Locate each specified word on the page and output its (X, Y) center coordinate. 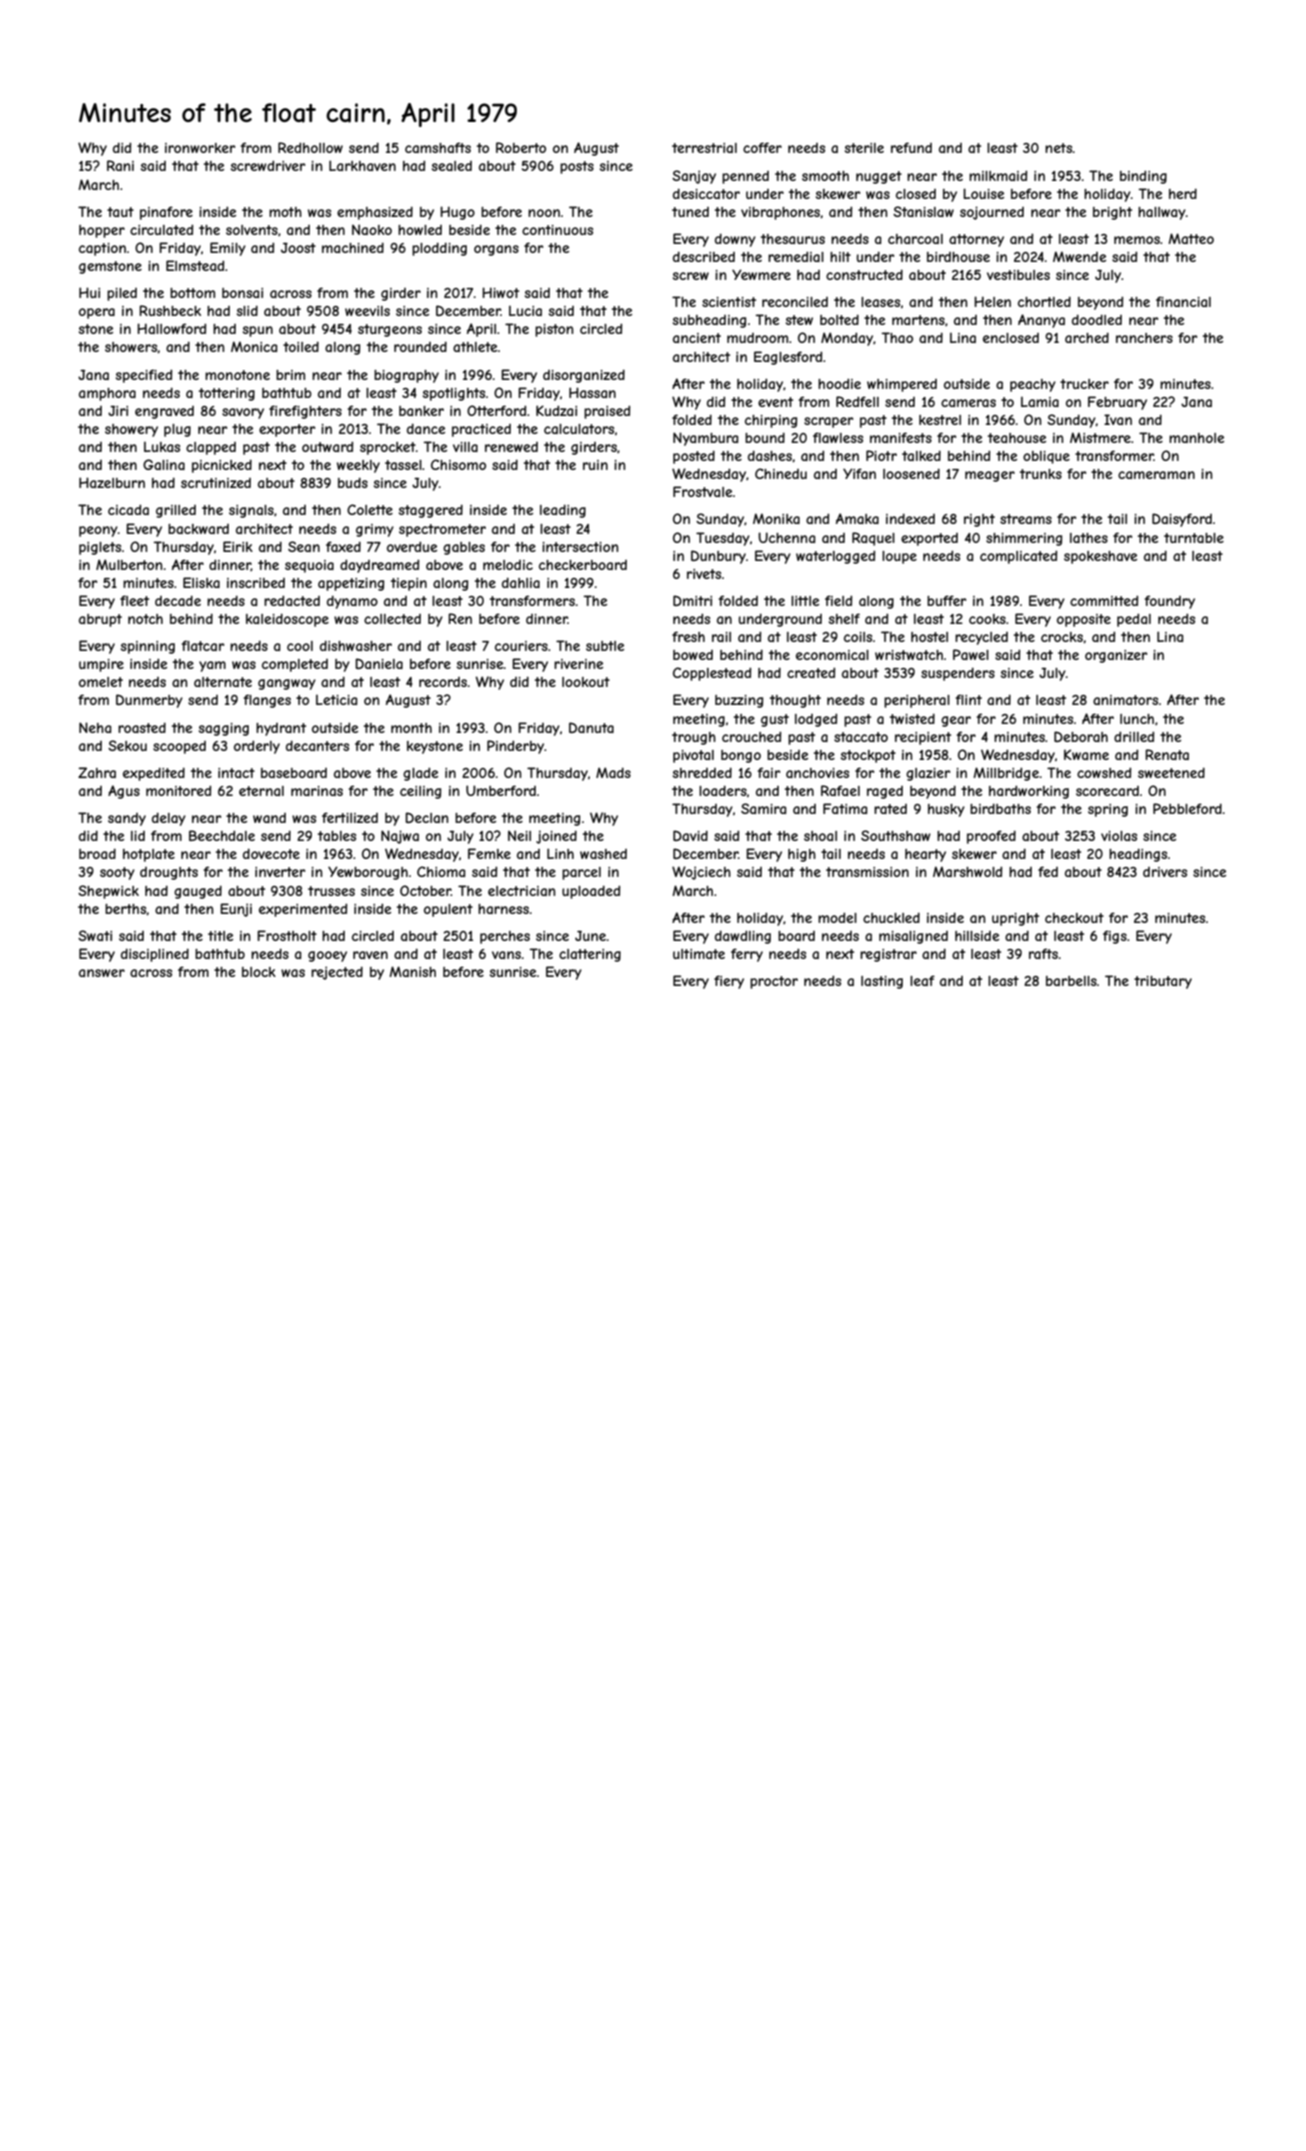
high (802, 855)
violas (1119, 836)
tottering (227, 394)
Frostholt (287, 935)
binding (1143, 177)
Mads (613, 772)
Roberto (521, 147)
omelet (101, 682)
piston (554, 330)
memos (1137, 240)
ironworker (200, 148)
